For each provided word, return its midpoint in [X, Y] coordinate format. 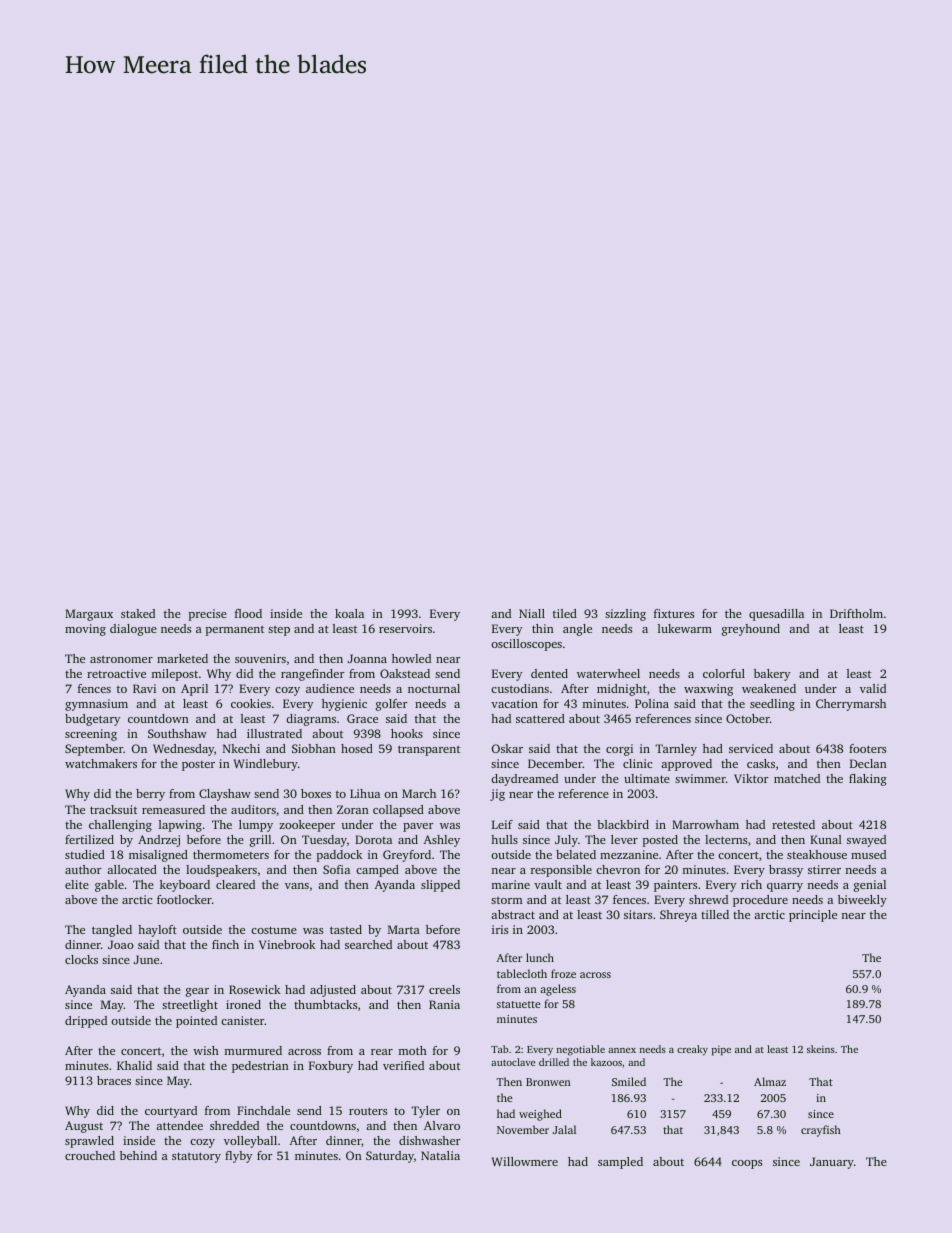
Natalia [440, 1155]
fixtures [674, 613]
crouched [90, 1155]
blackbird [623, 824]
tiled [565, 613]
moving [85, 630]
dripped [86, 1022]
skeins [821, 1049]
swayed [866, 841]
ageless [558, 990]
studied [85, 854]
